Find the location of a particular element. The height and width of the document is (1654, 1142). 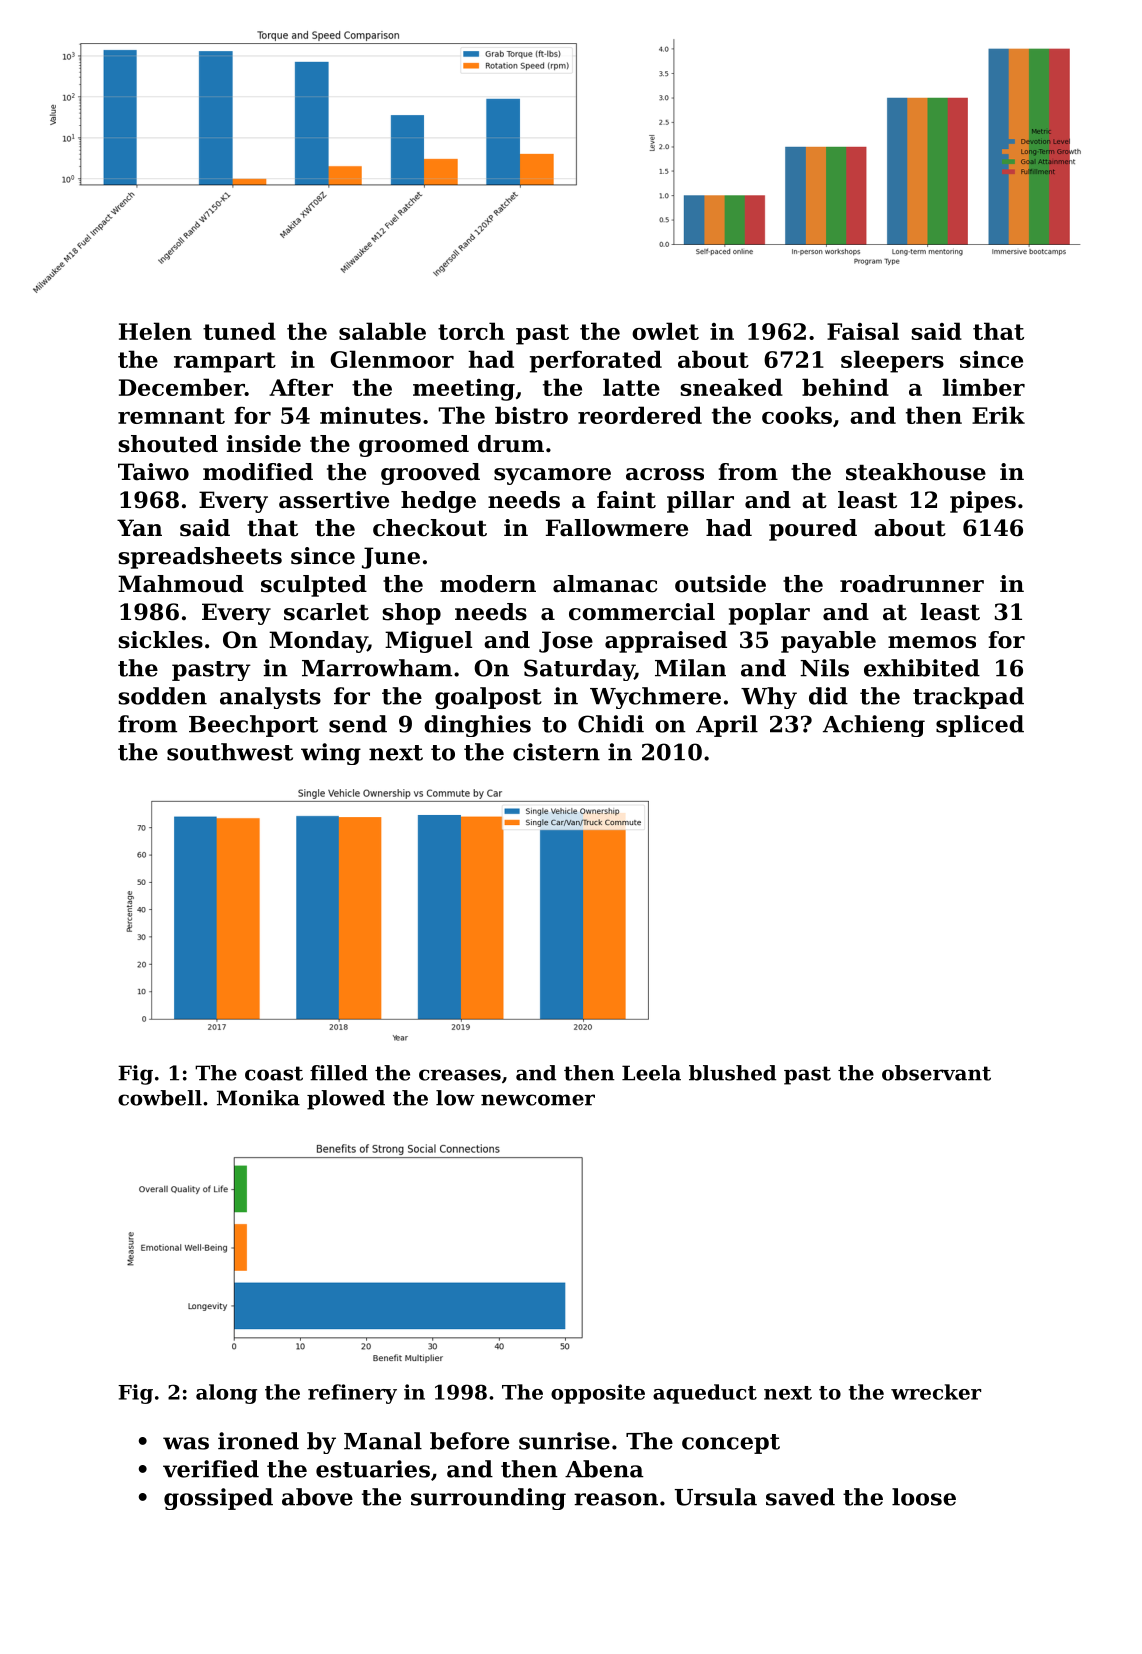

owlet is located at coordinates (665, 331).
